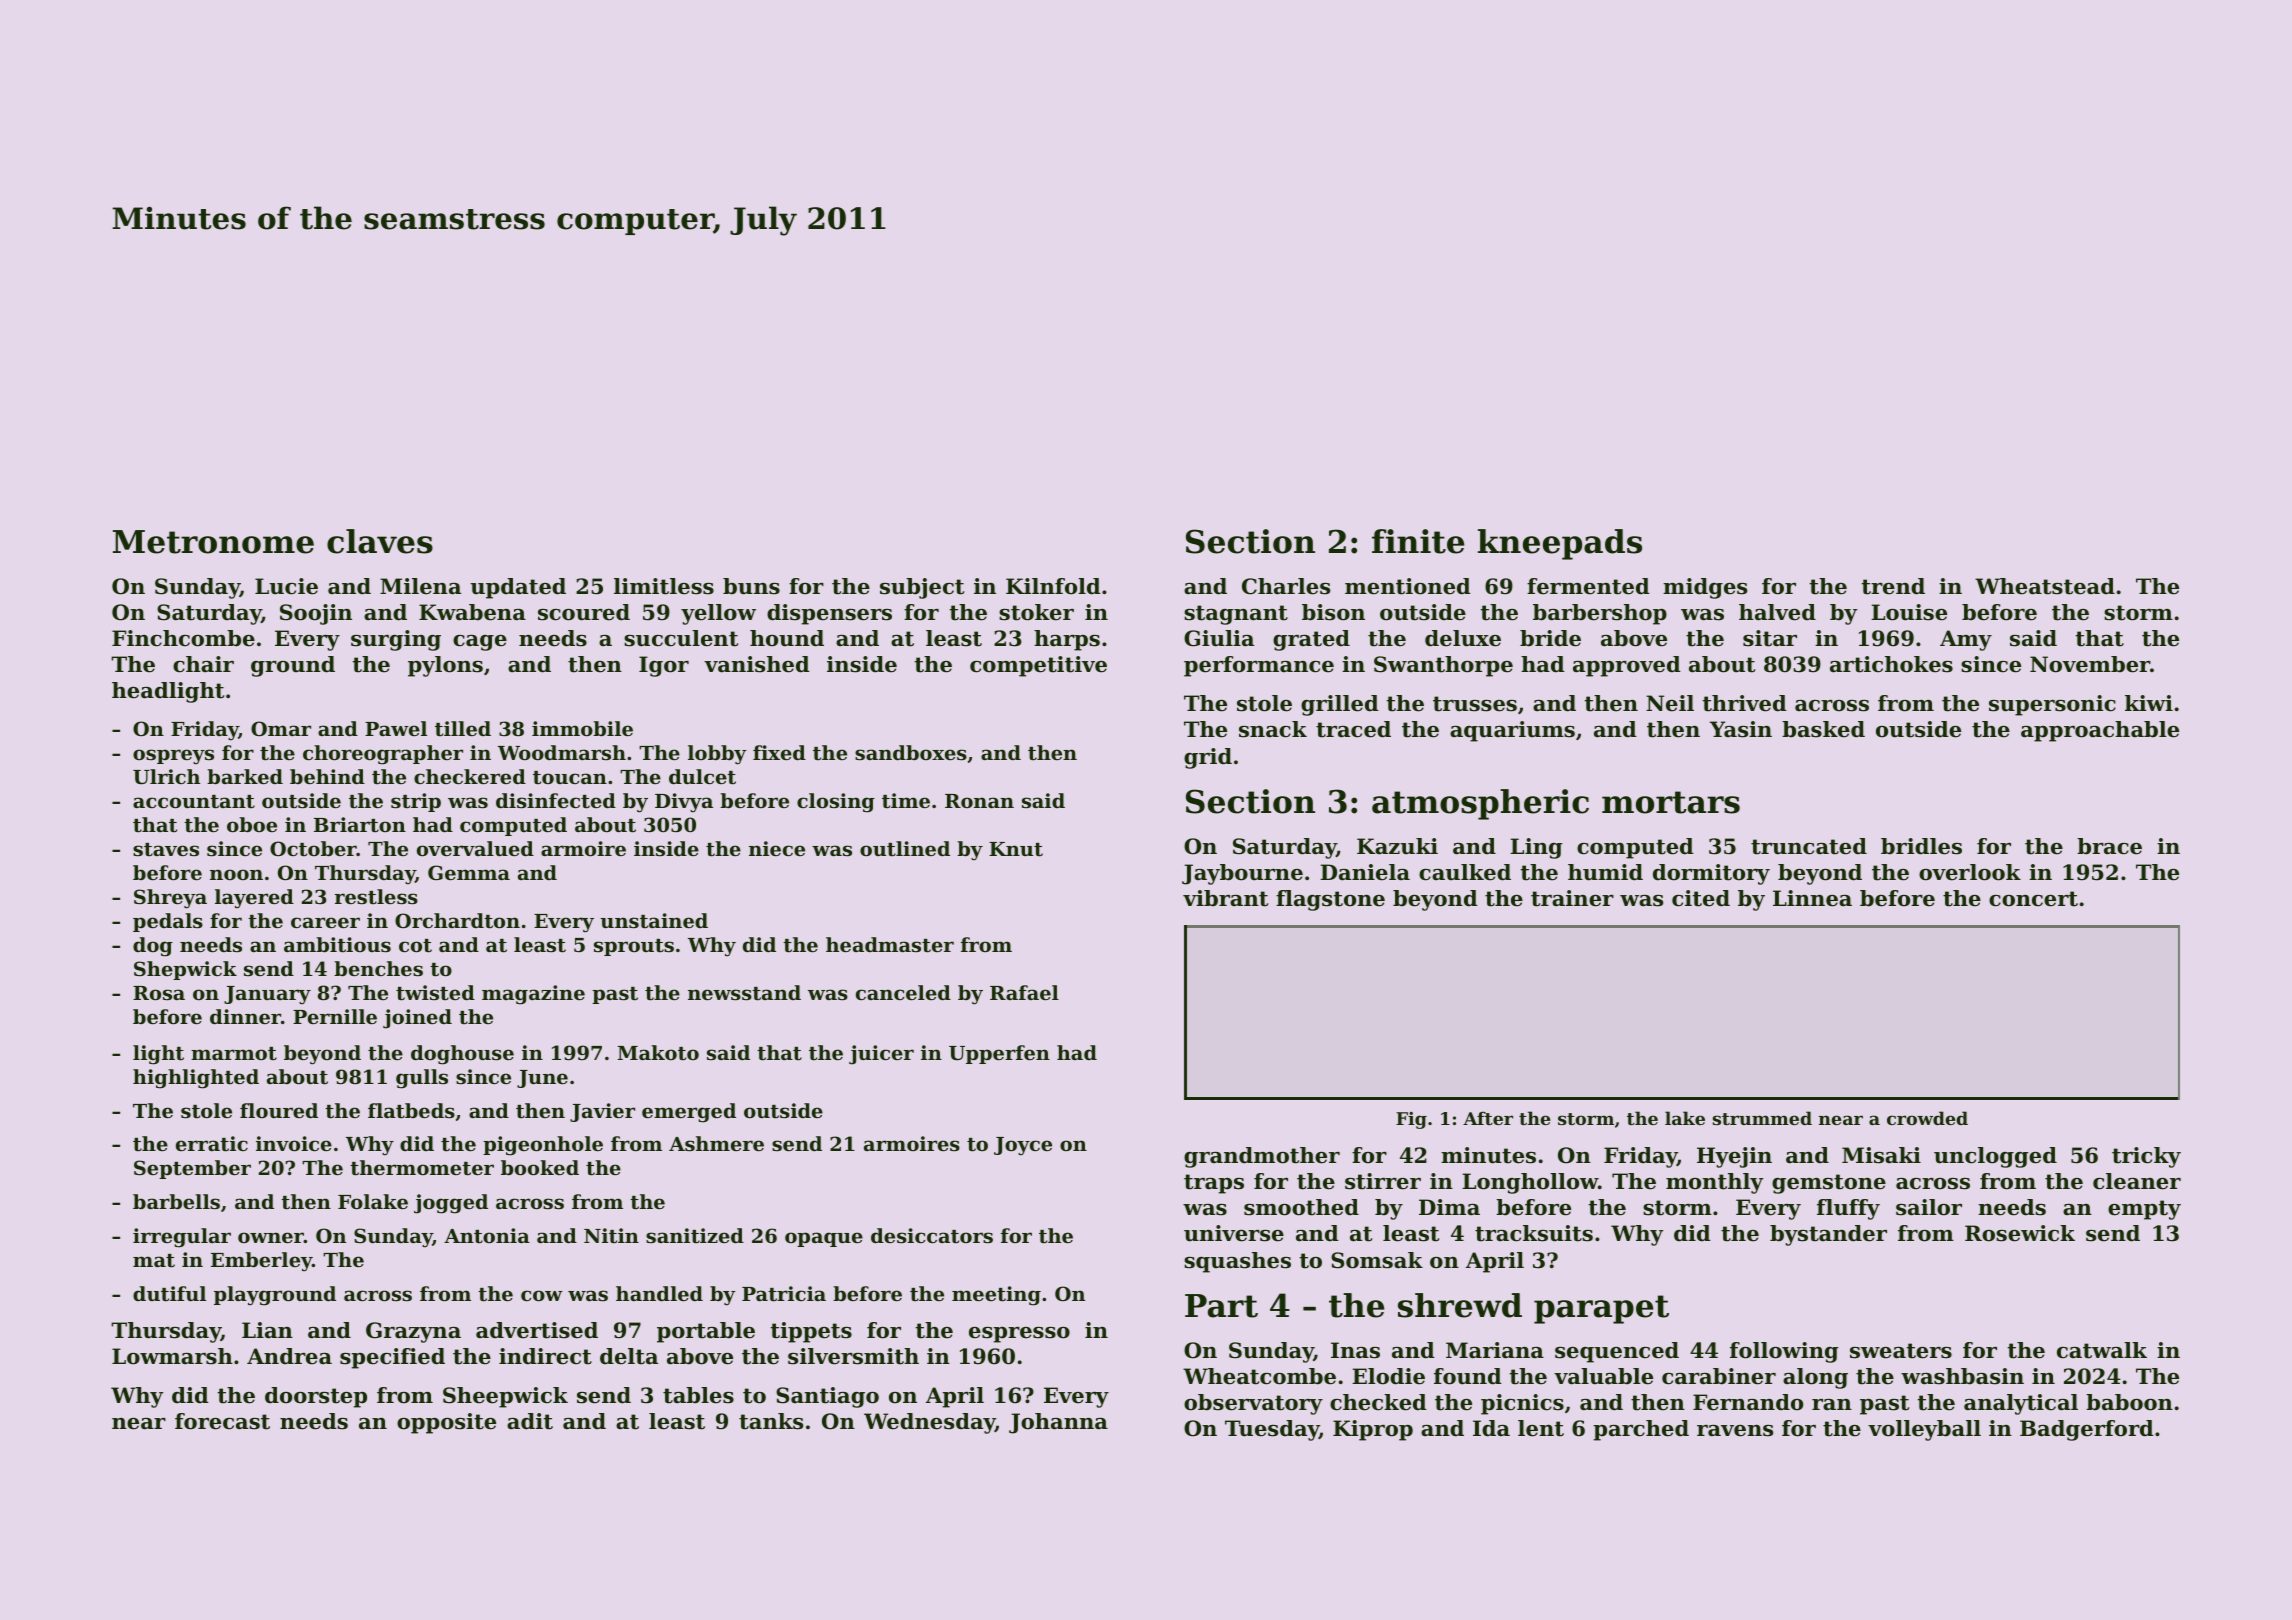 The height and width of the screenshot is (1620, 2292). I want to click on opposite, so click(446, 1423).
